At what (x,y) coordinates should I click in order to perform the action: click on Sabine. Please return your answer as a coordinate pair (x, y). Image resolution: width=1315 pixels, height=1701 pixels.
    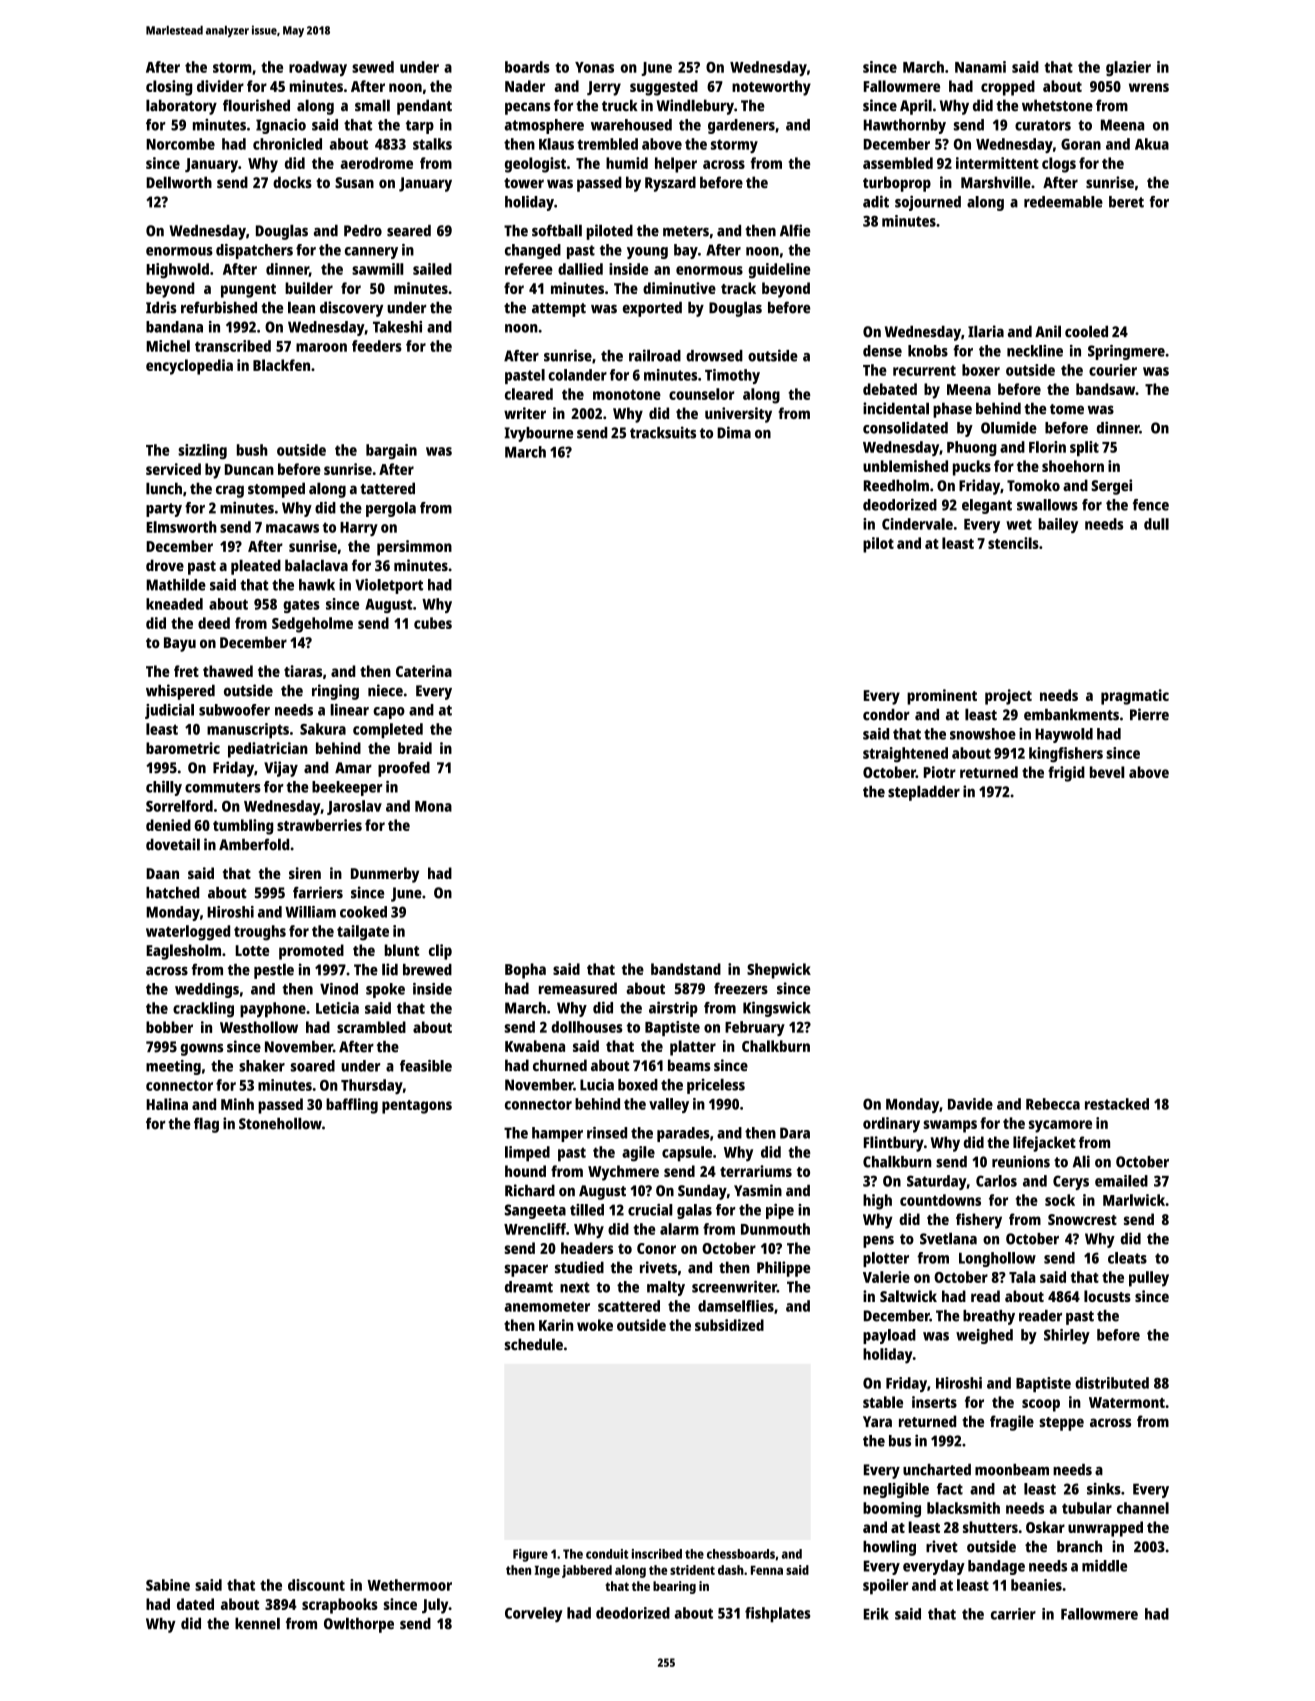
    Looking at the image, I should click on (168, 1585).
